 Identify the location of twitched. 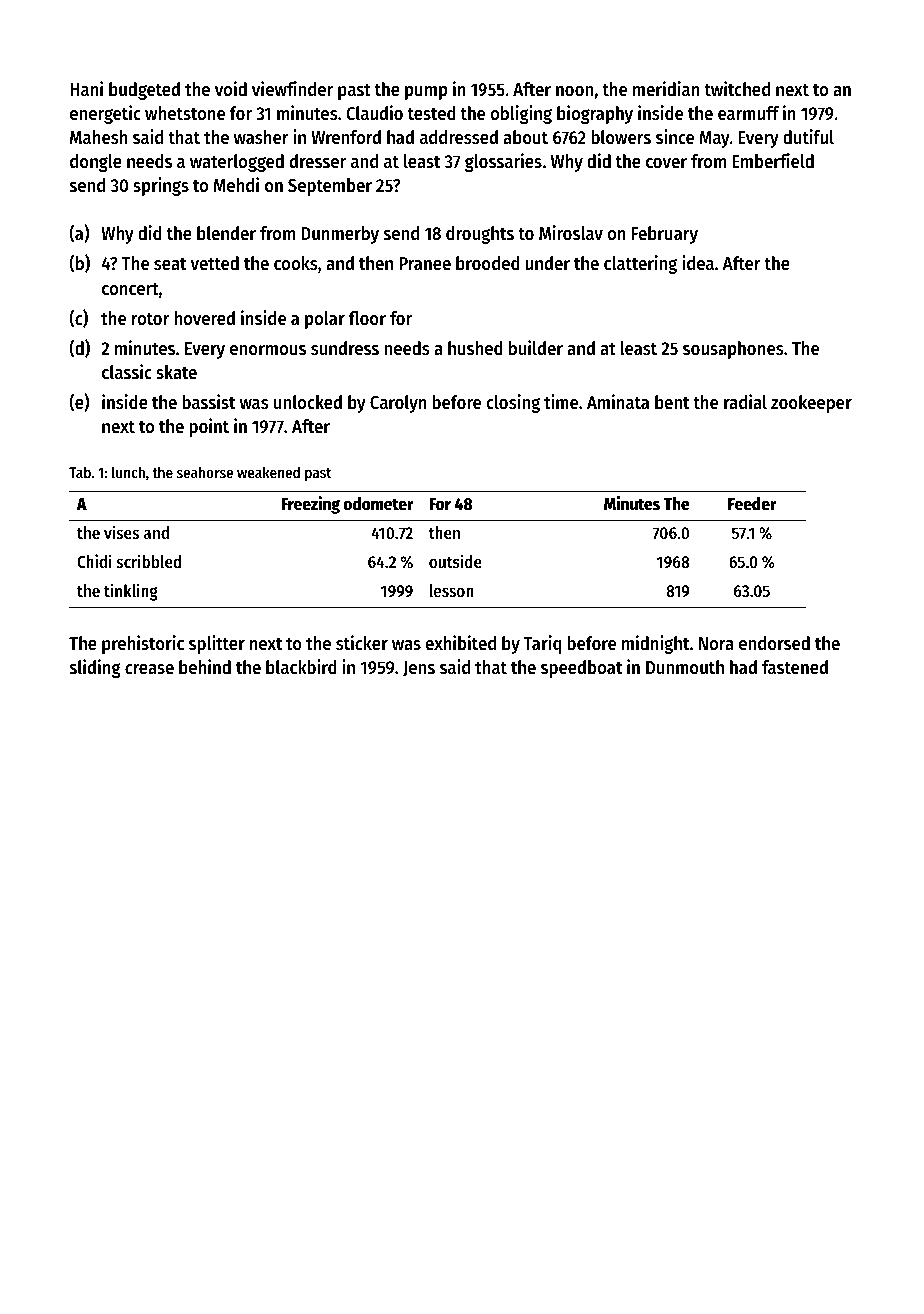
(737, 89).
